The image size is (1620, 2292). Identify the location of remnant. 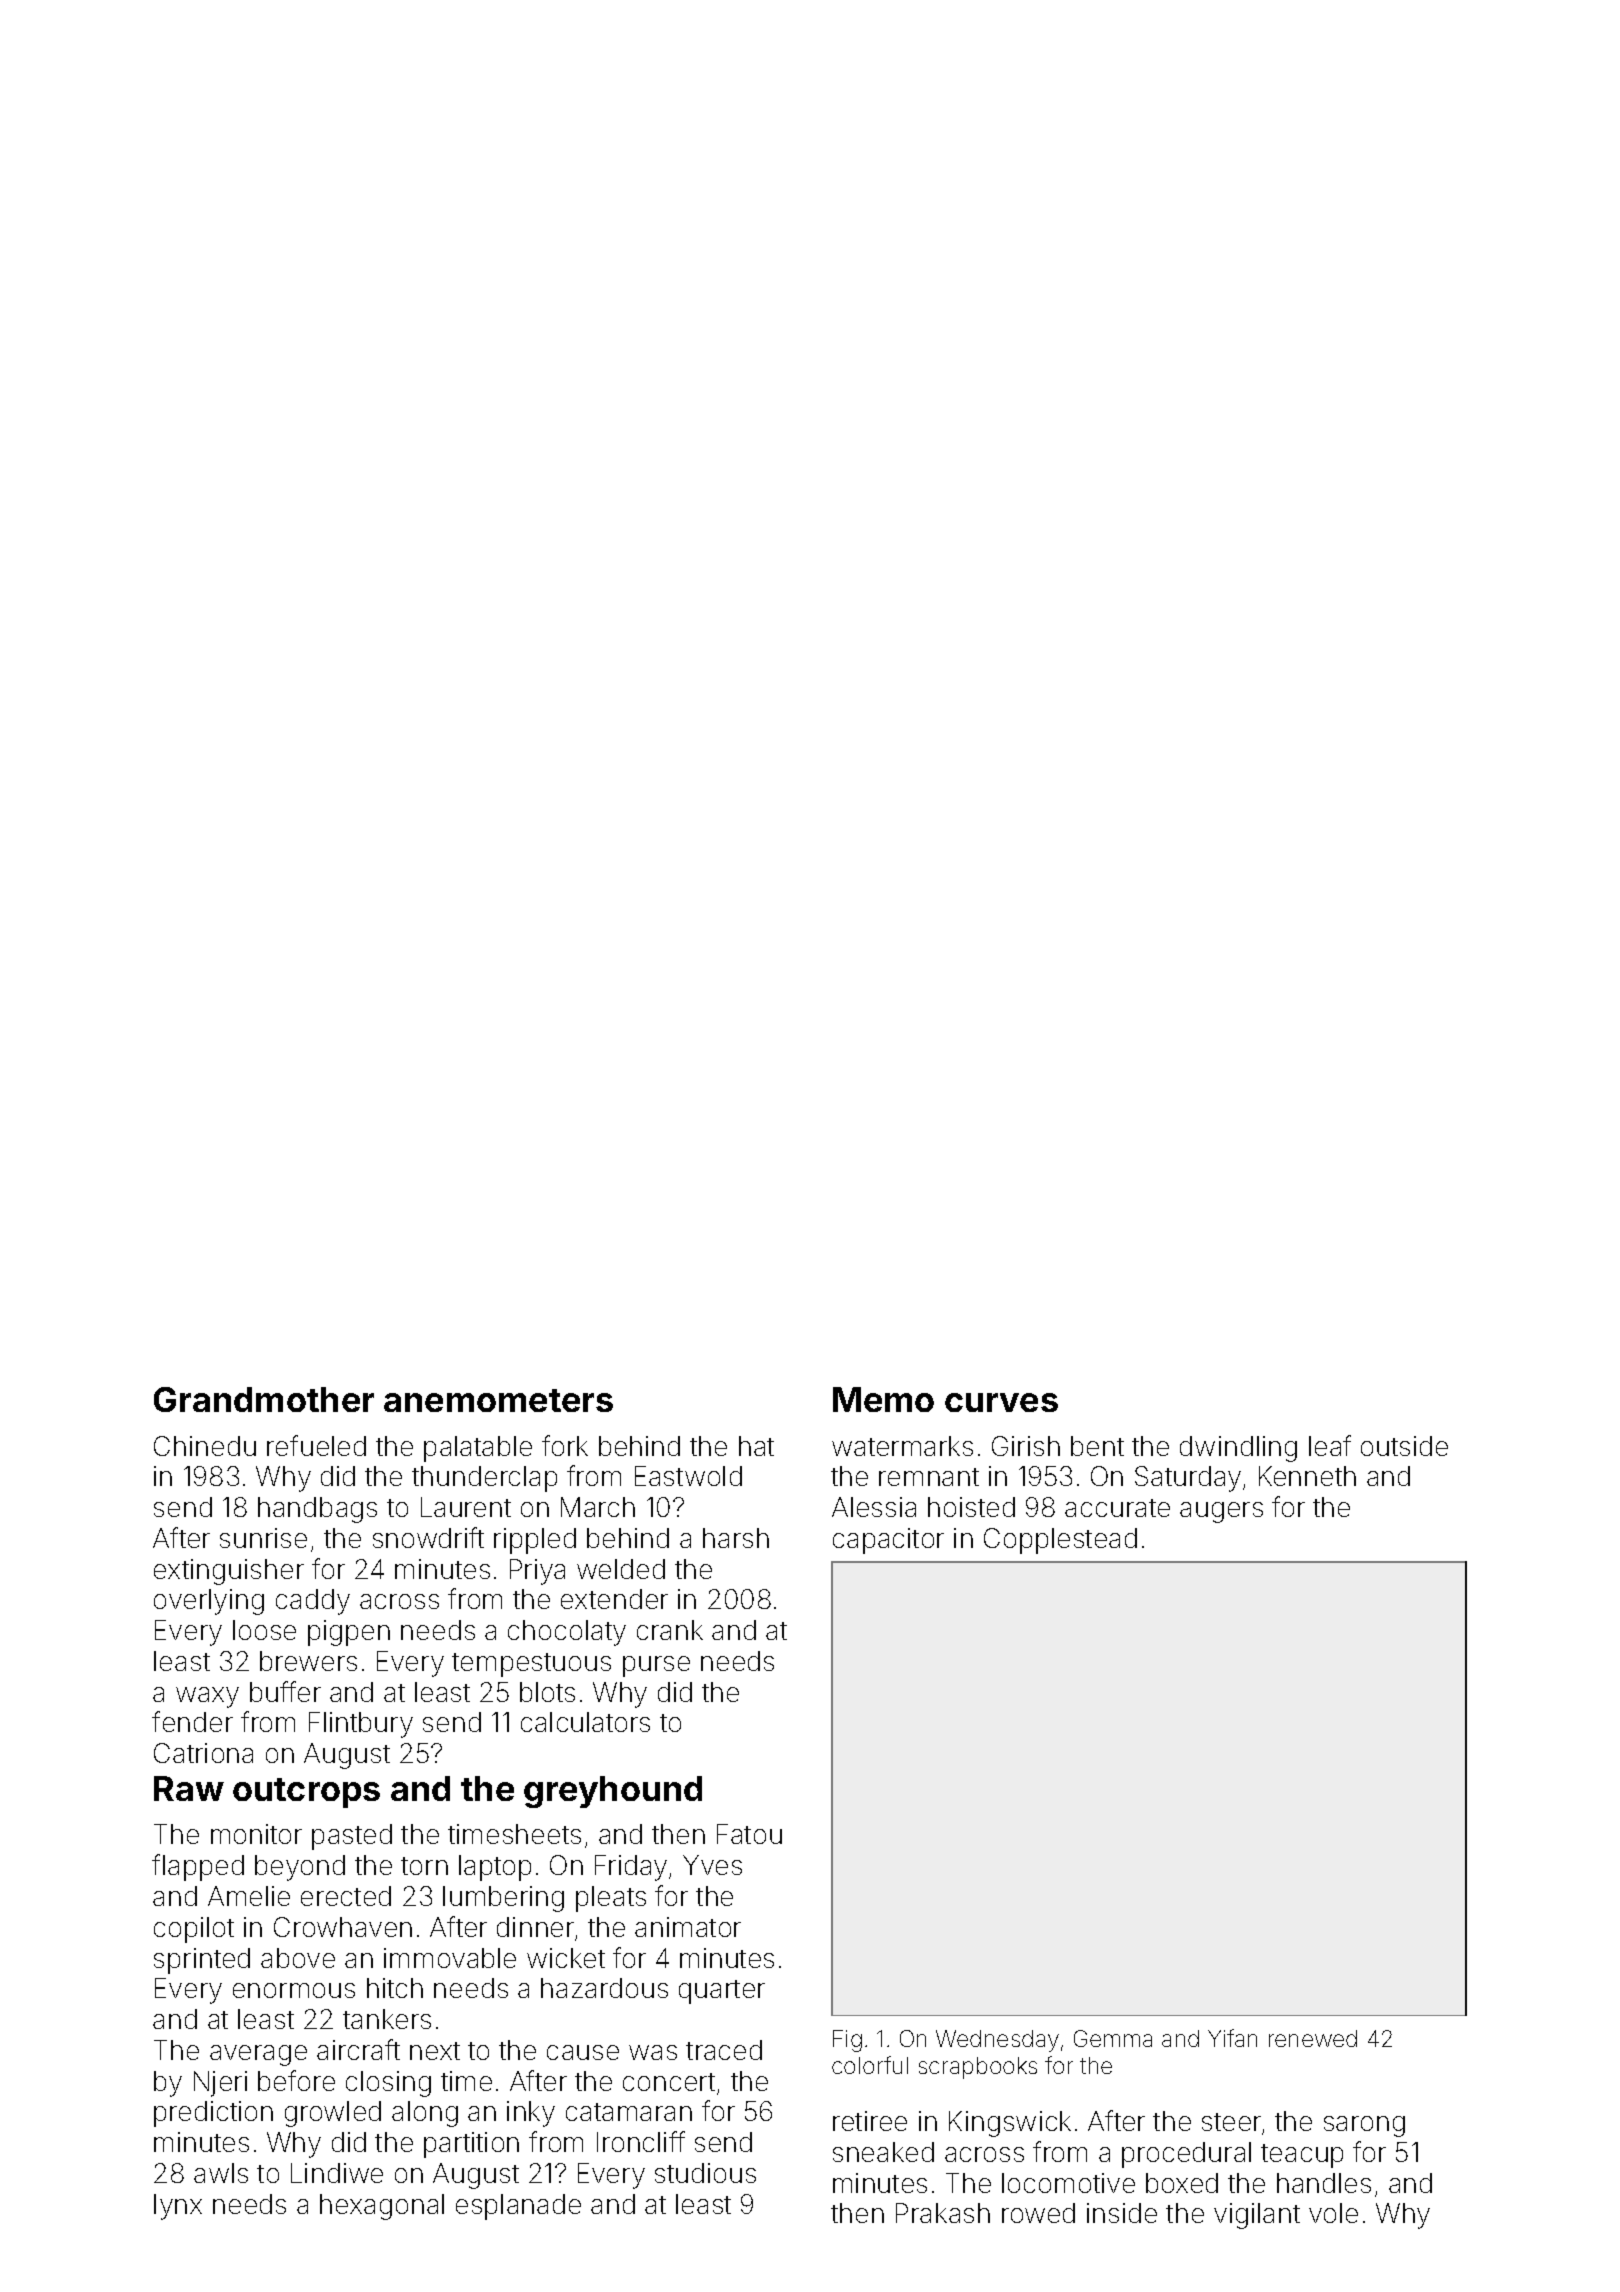
(929, 1477).
